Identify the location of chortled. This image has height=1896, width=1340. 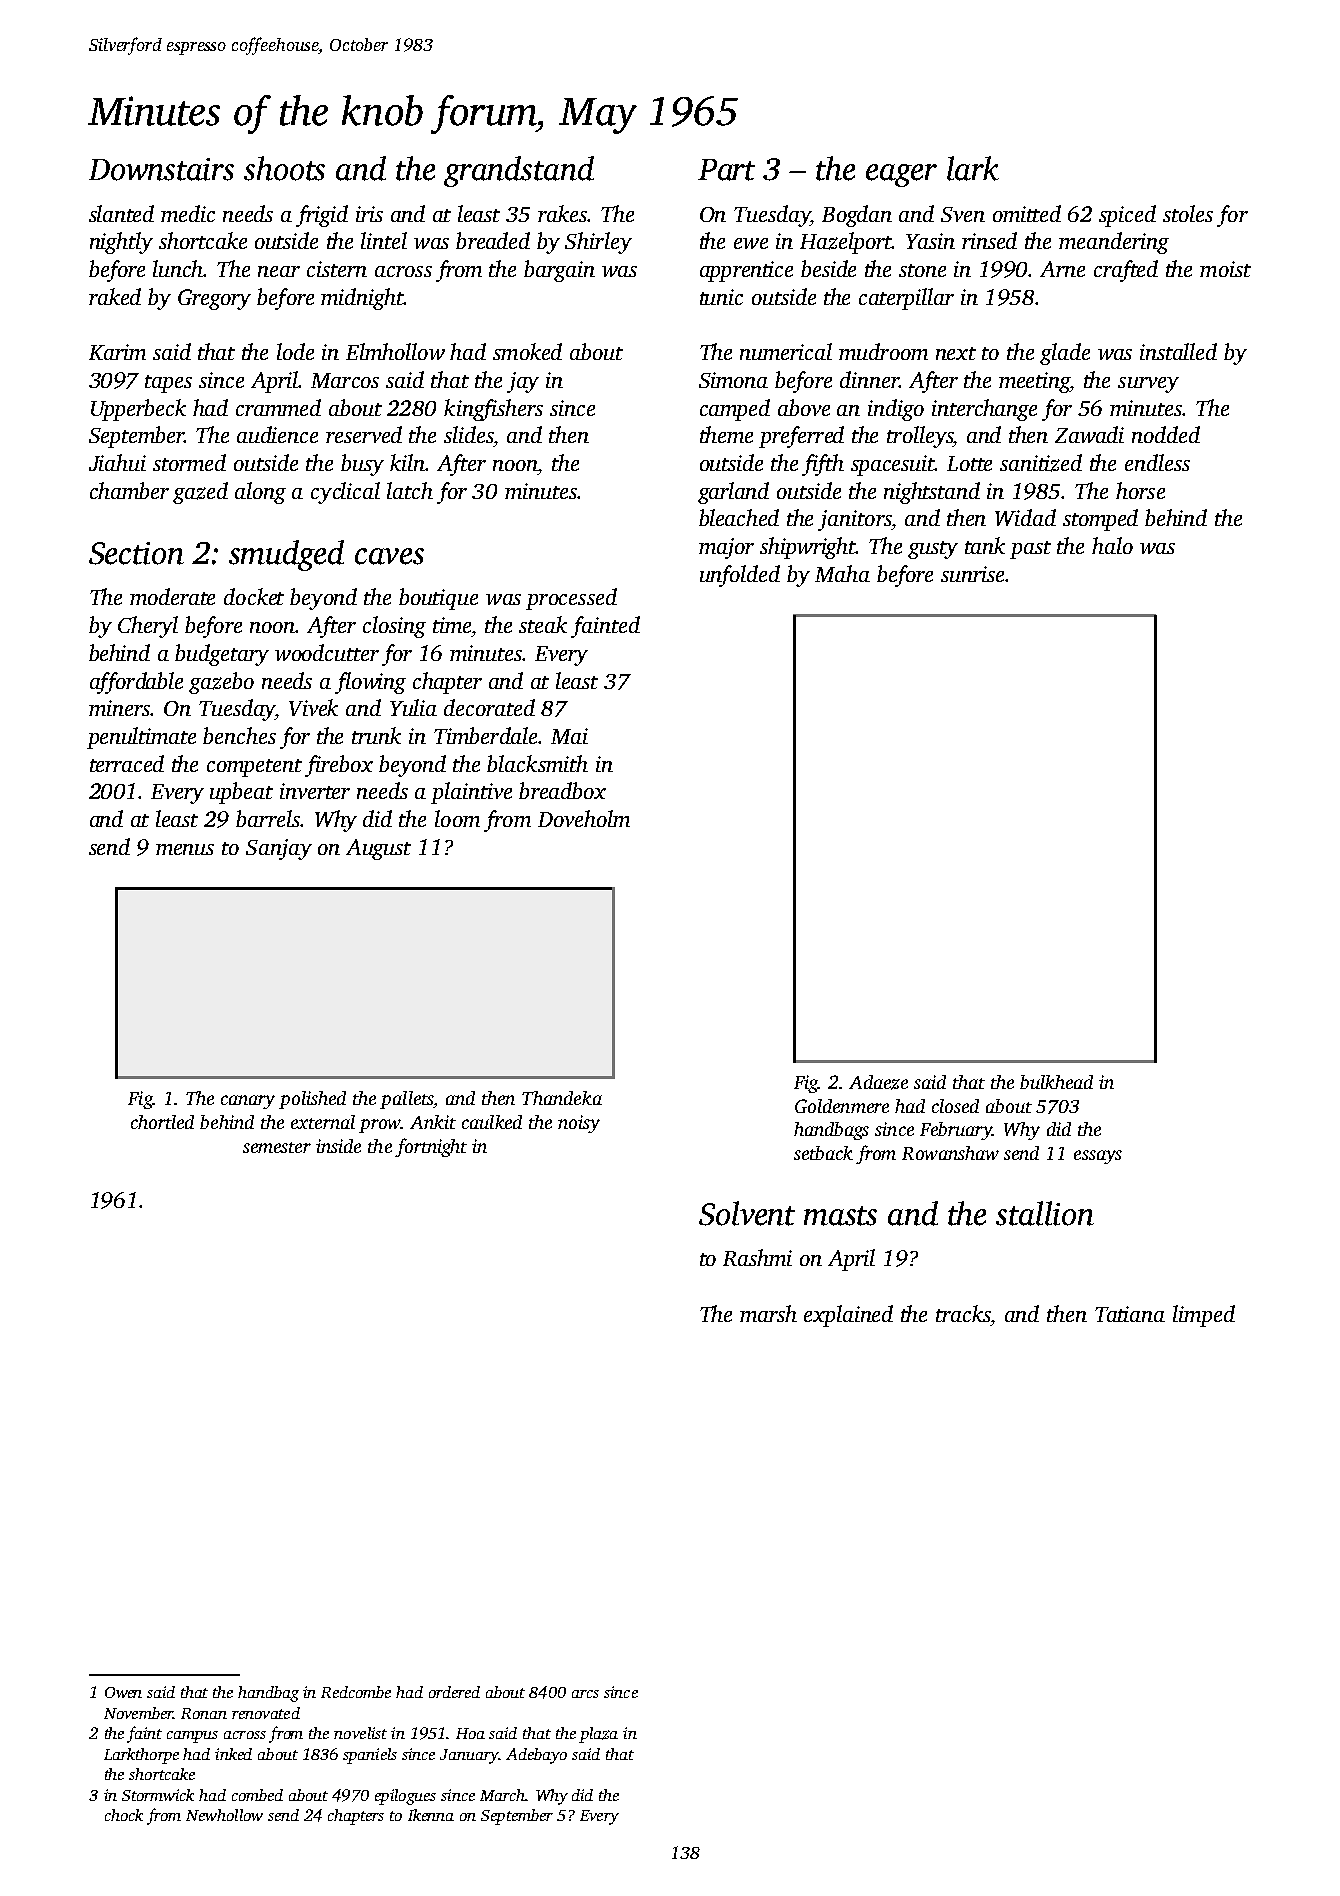
(162, 1122).
